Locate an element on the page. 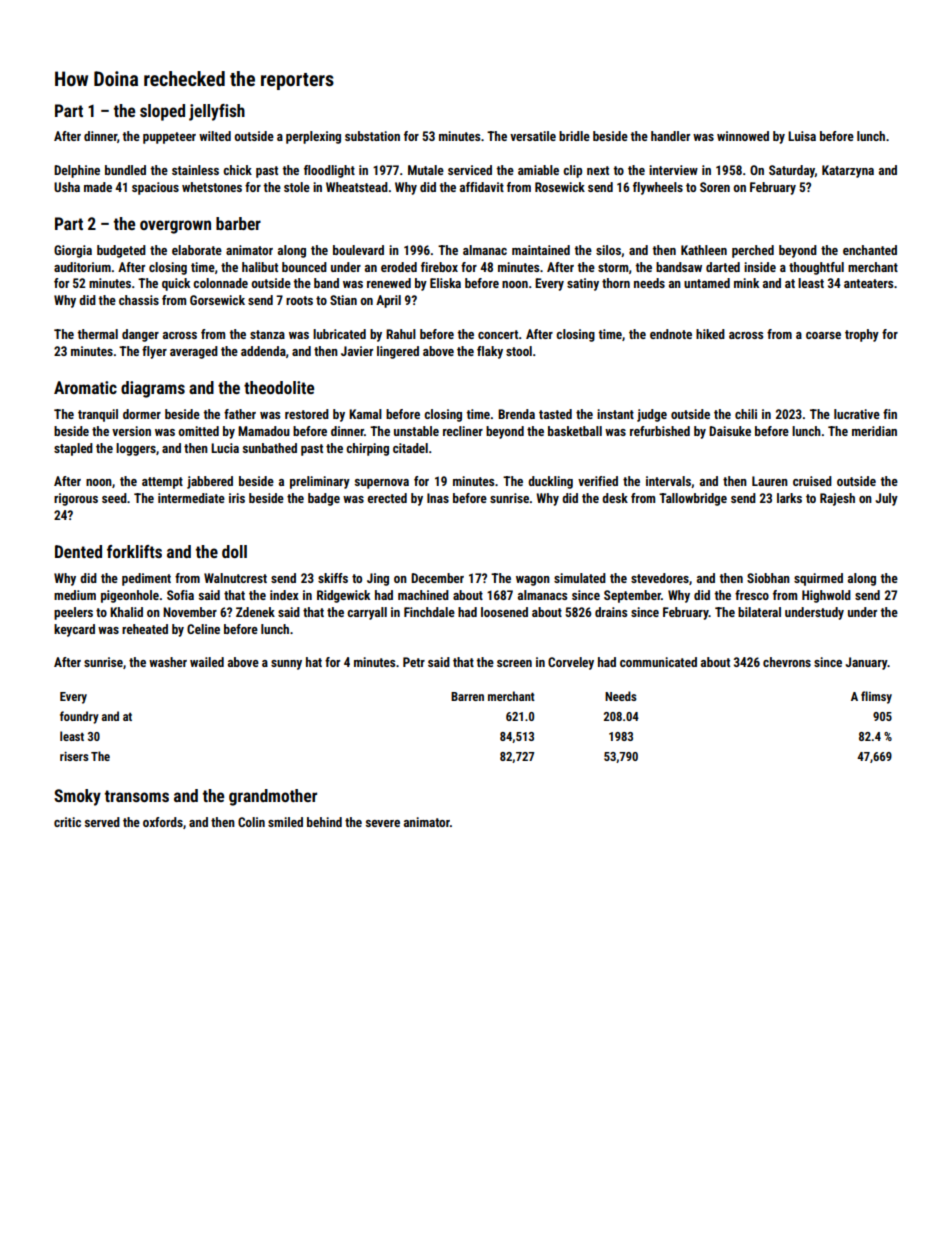 This image has width=952, height=1233. auditorium is located at coordinates (82, 267).
